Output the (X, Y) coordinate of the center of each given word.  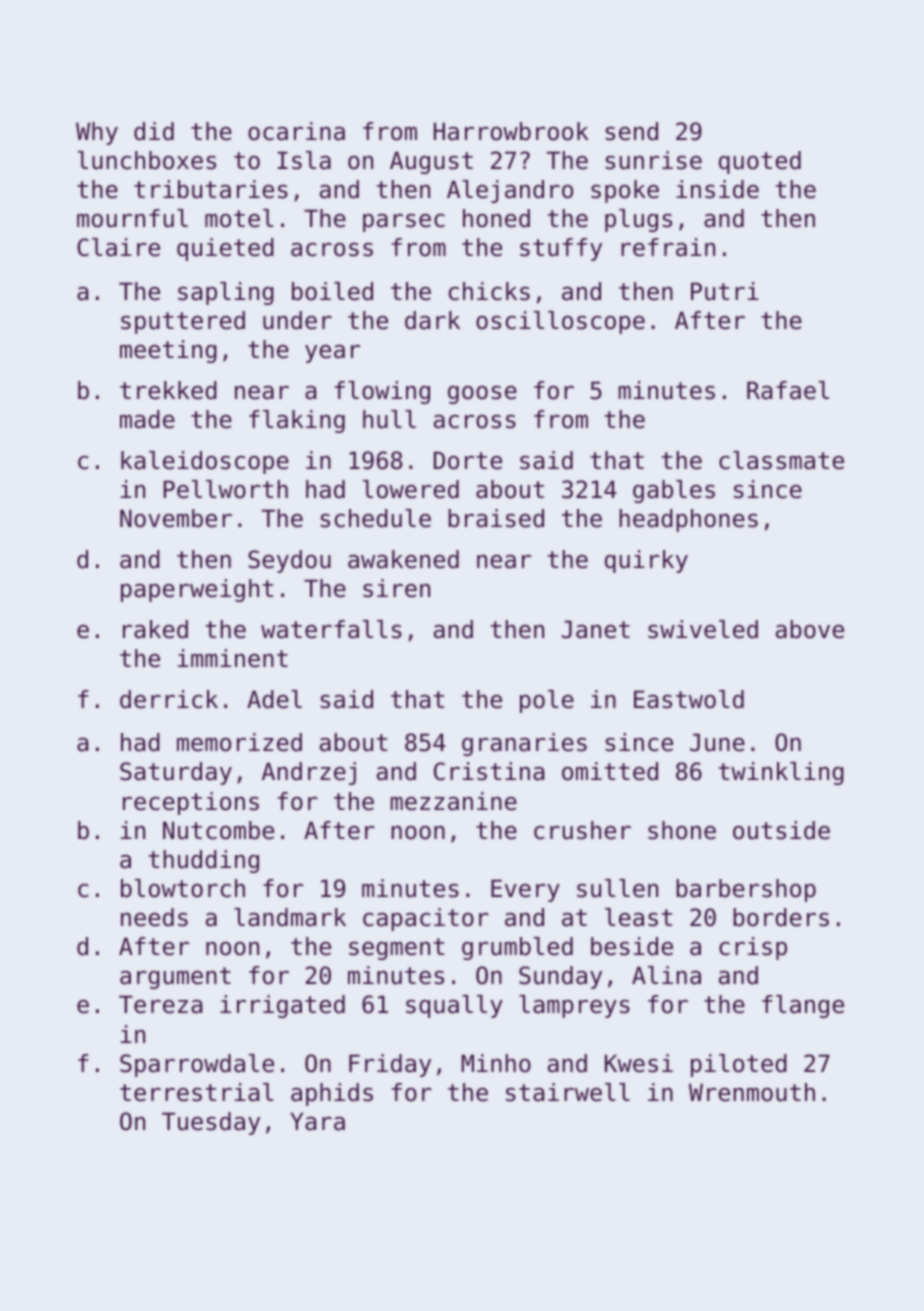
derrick (169, 699)
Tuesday (211, 1123)
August (431, 162)
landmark (290, 917)
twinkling (781, 773)
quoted (760, 162)
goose (482, 395)
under (297, 320)
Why (97, 133)
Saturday (176, 773)
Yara (317, 1121)
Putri (725, 291)
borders (781, 917)
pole (547, 701)
